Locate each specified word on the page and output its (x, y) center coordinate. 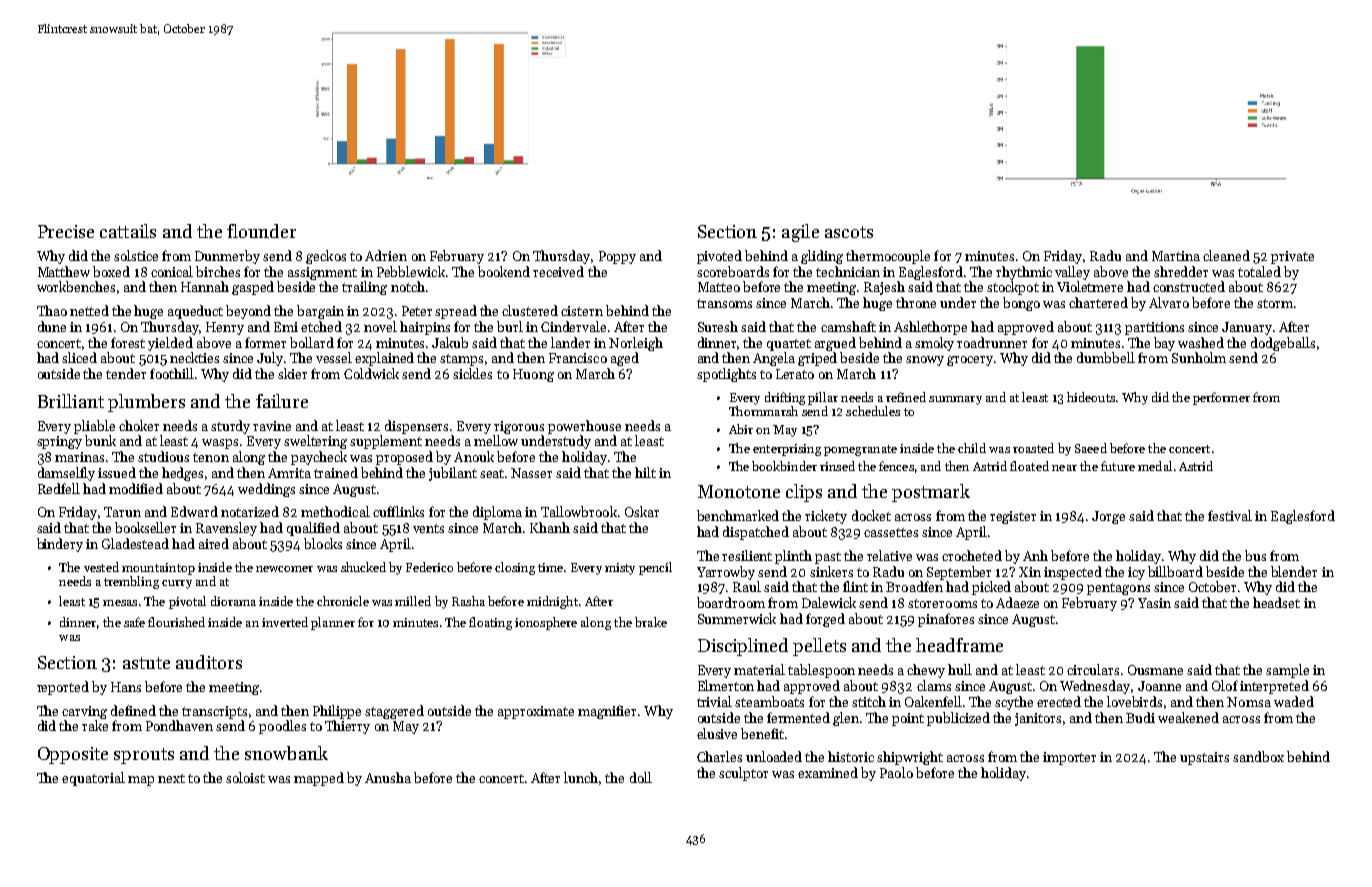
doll (641, 777)
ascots (849, 232)
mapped (319, 779)
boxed (111, 271)
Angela (774, 359)
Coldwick (371, 373)
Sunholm (1199, 357)
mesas (120, 603)
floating (490, 623)
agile (800, 233)
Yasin (1154, 603)
